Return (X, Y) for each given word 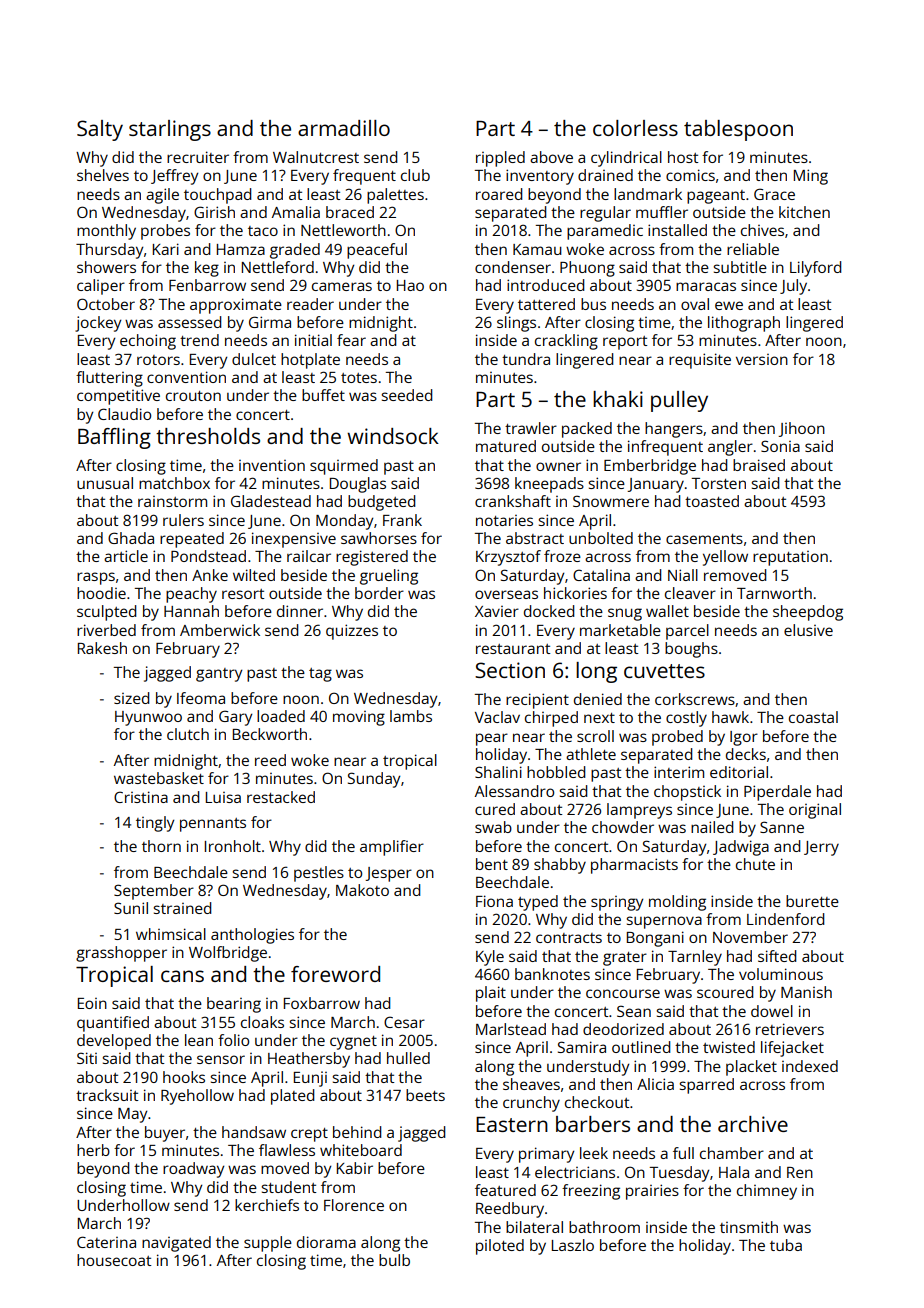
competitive (118, 397)
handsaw (254, 1132)
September (154, 892)
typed (538, 903)
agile (162, 196)
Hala (734, 1172)
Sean (634, 1011)
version (762, 359)
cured (495, 809)
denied (598, 699)
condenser (513, 267)
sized (131, 698)
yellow (725, 558)
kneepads (549, 485)
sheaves (531, 1084)
